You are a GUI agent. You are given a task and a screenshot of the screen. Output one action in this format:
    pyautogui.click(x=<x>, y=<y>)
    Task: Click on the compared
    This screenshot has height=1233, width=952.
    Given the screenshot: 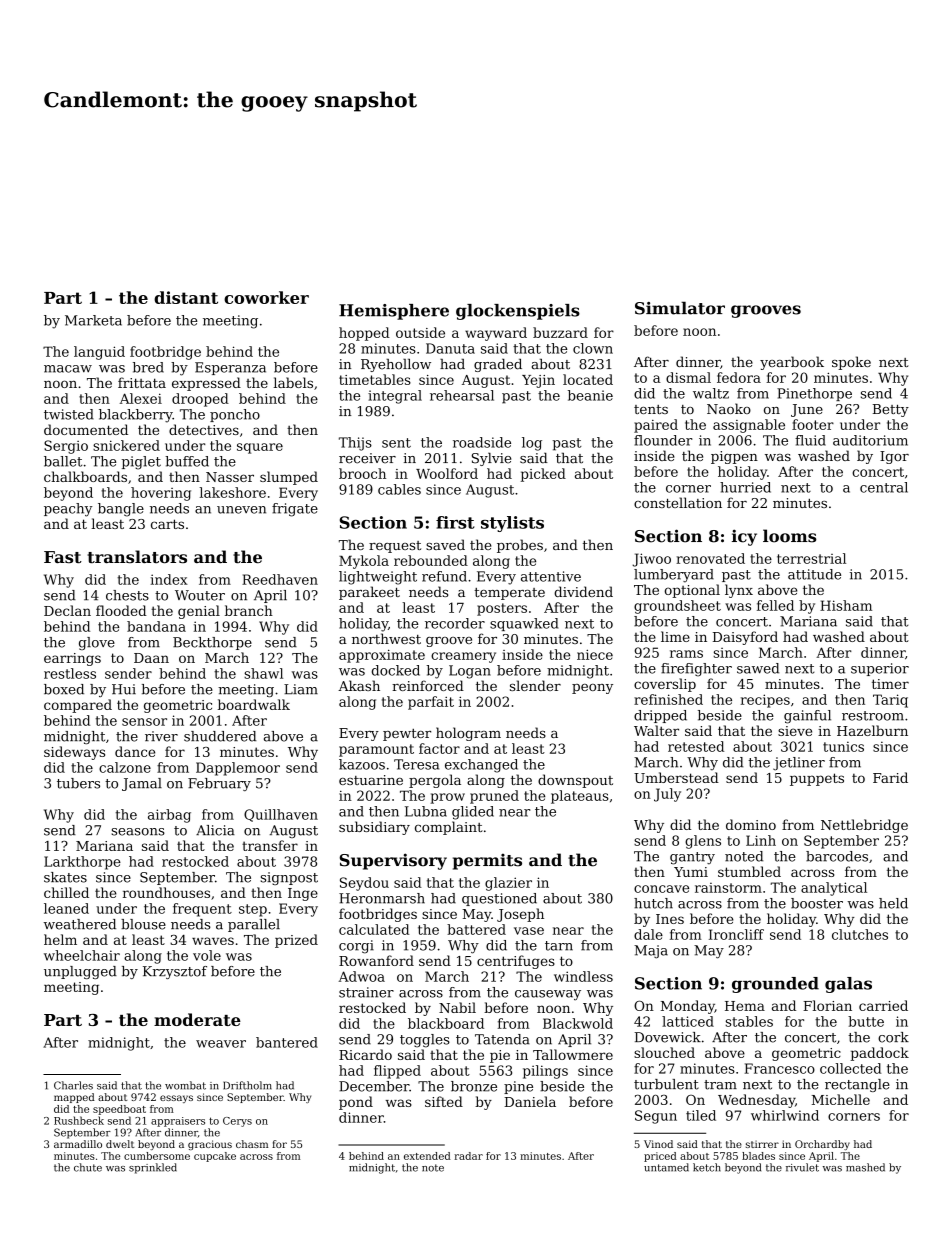 What is the action you would take?
    pyautogui.click(x=78, y=706)
